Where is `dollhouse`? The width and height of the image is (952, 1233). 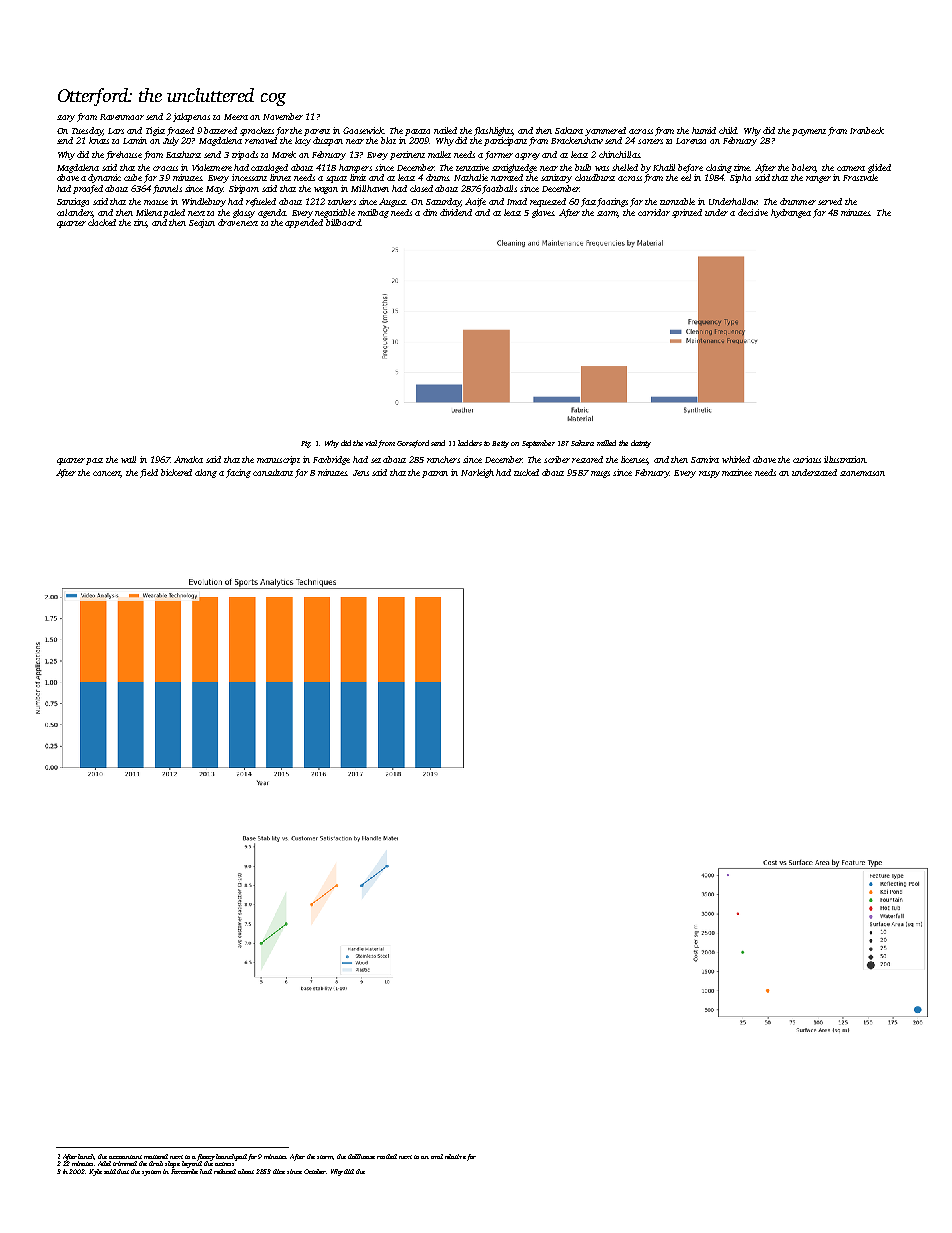 dollhouse is located at coordinates (361, 1156).
